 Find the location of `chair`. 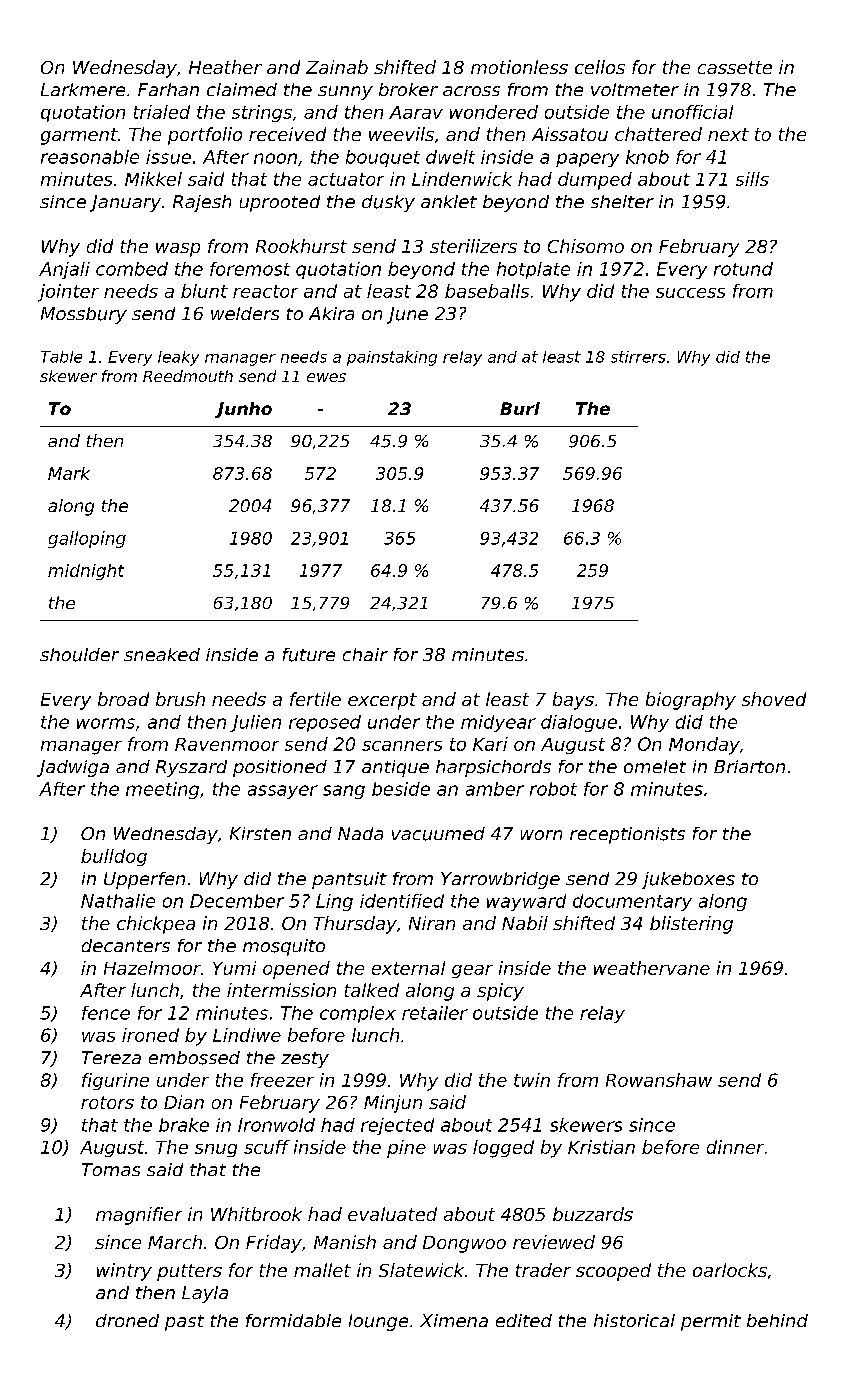

chair is located at coordinates (365, 654).
